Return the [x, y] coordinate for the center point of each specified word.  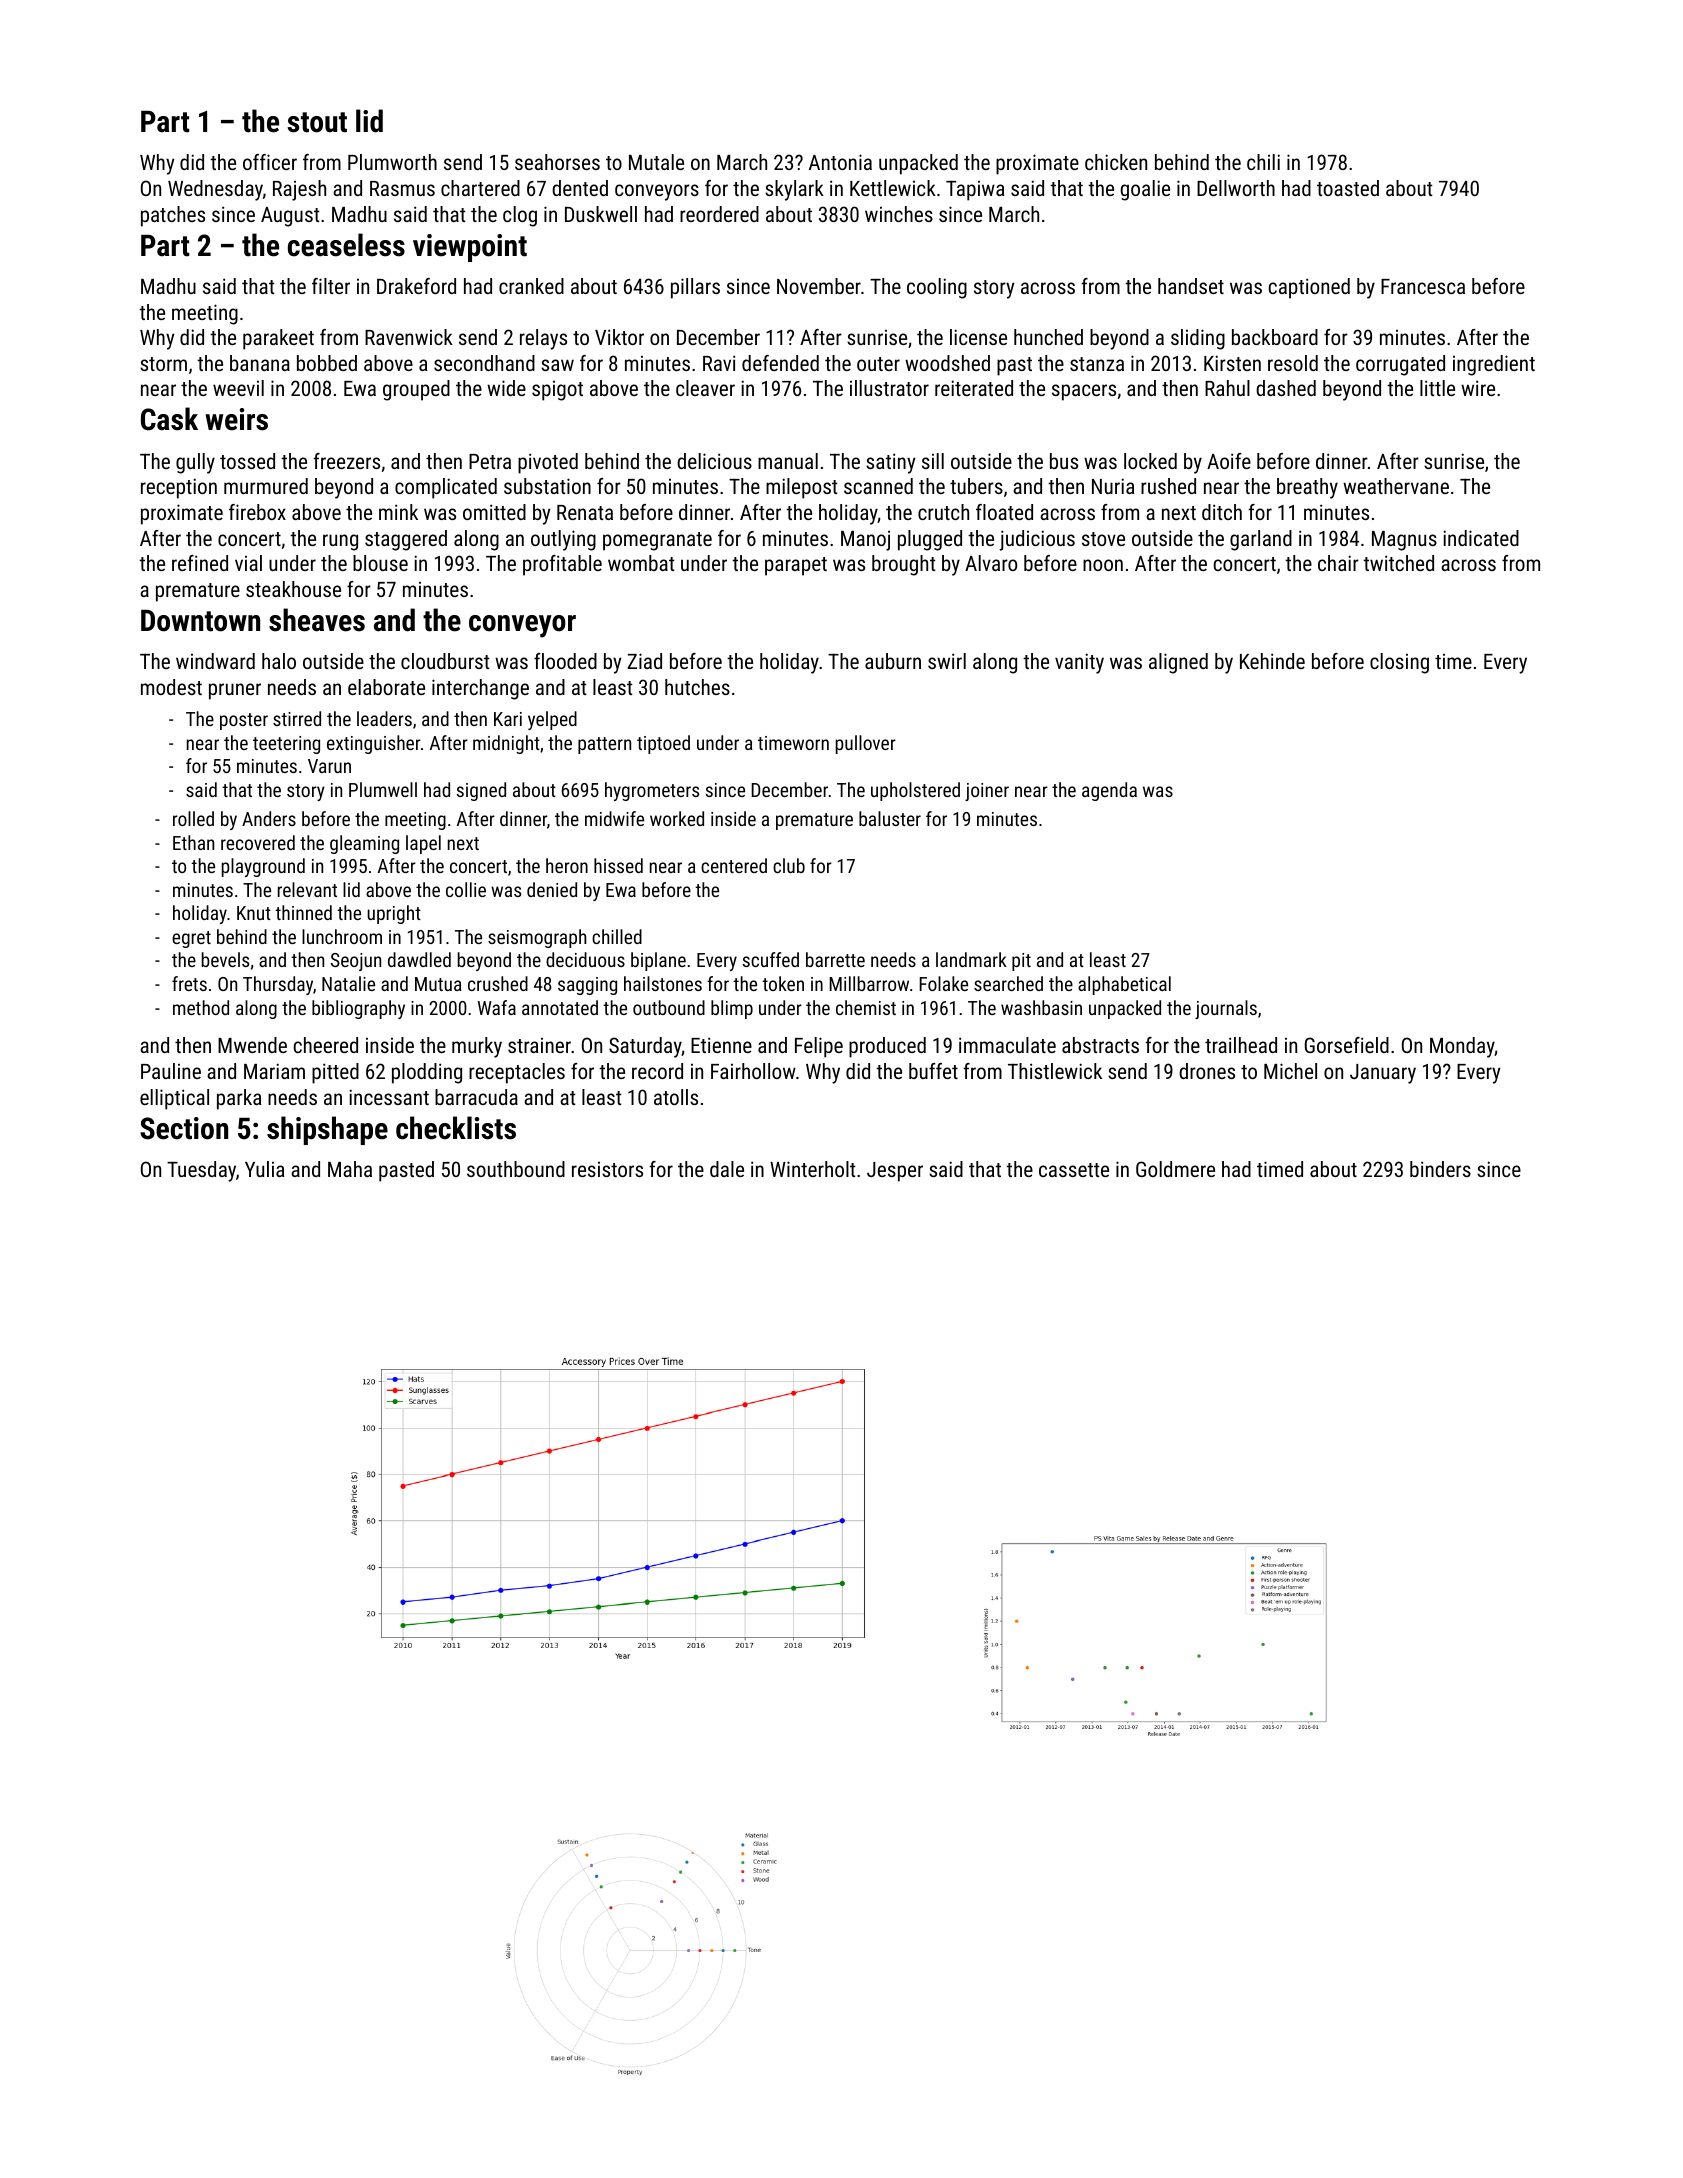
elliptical [174, 1099]
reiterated [974, 388]
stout [317, 122]
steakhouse [293, 589]
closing [1399, 663]
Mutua [438, 984]
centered [734, 865]
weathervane [1396, 486]
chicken [1116, 162]
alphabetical [1124, 985]
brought [904, 565]
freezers [346, 461]
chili [1263, 162]
